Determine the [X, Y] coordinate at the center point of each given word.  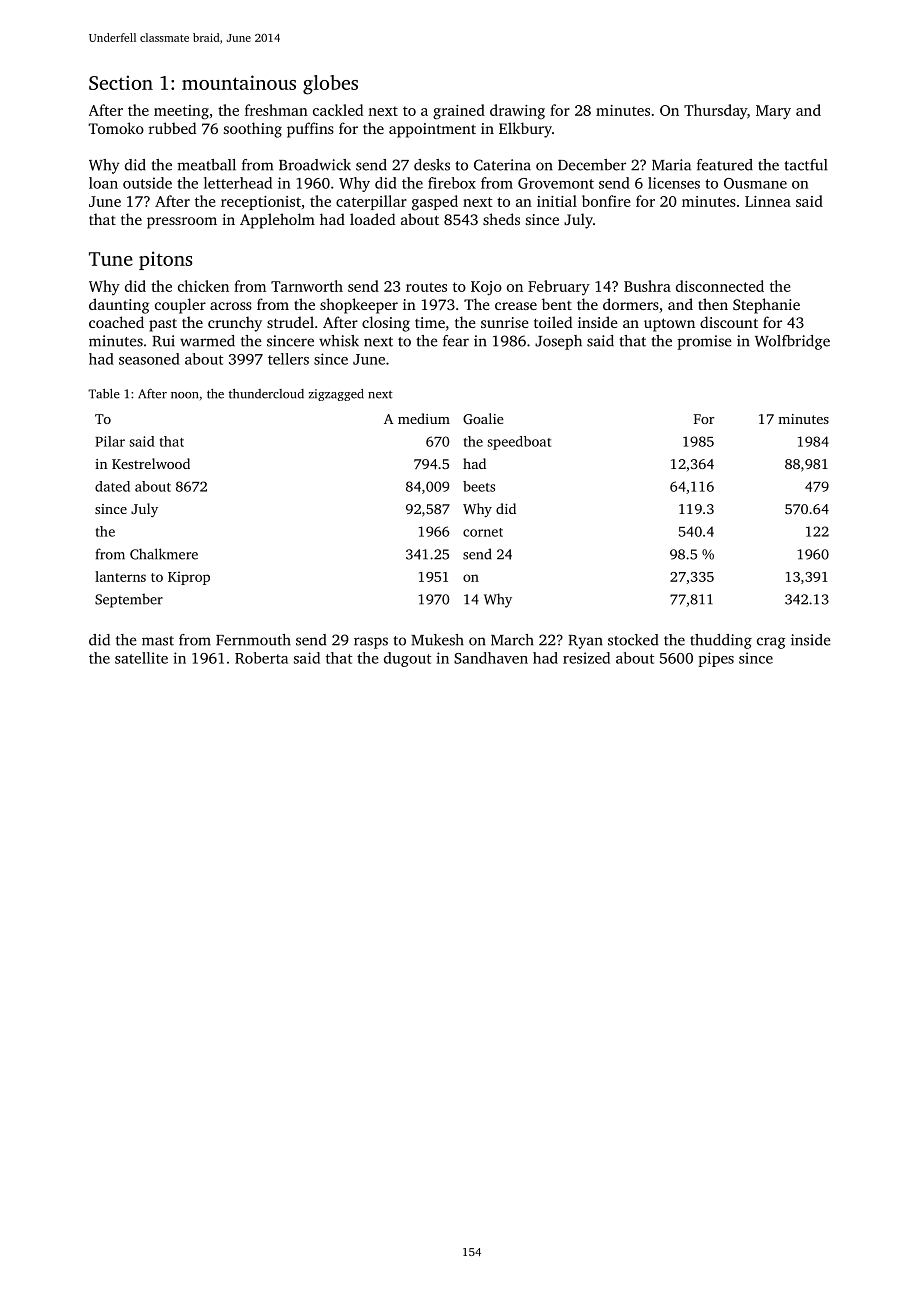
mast [158, 641]
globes [330, 85]
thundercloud [266, 394]
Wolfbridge [792, 342]
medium [424, 418]
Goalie [483, 418]
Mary [773, 112]
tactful [806, 165]
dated [112, 486]
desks [432, 165]
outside [147, 183]
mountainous [239, 82]
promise [704, 342]
